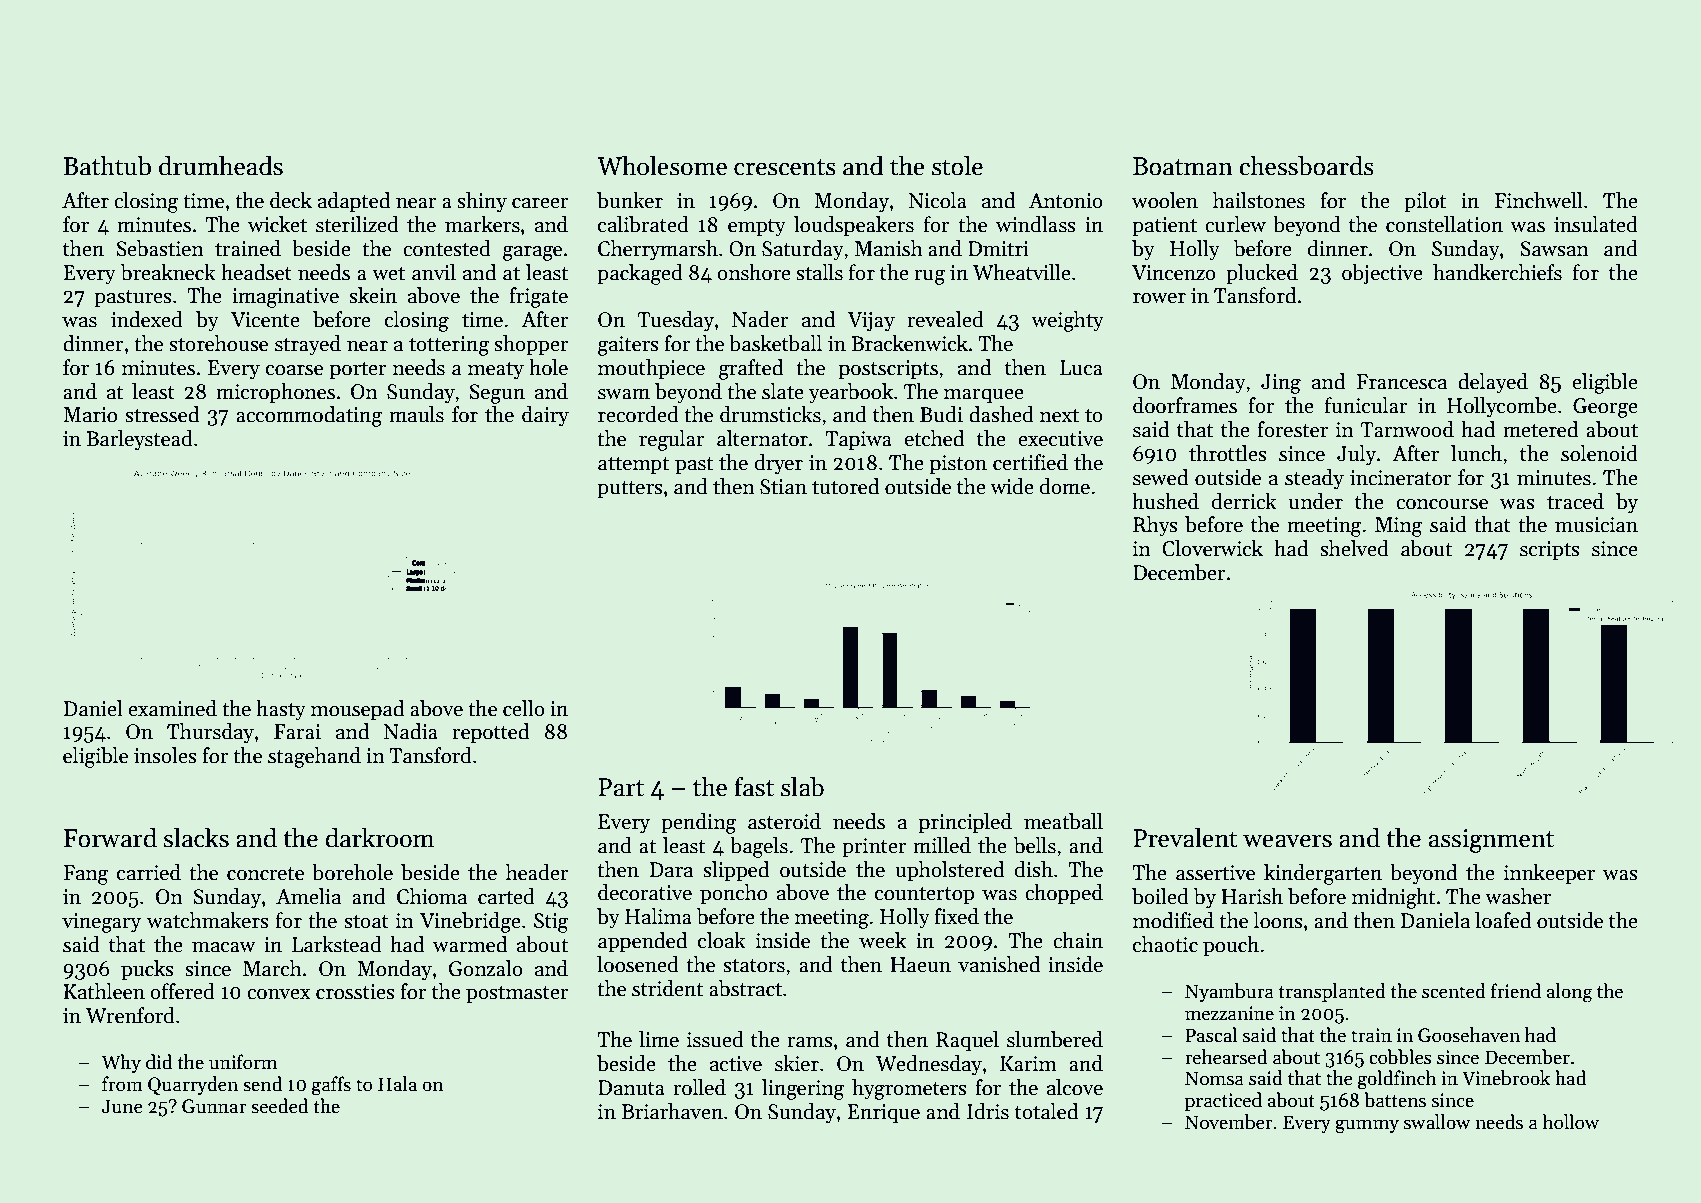 This screenshot has width=1701, height=1203. What do you see at coordinates (139, 440) in the screenshot?
I see `Barleystead` at bounding box center [139, 440].
